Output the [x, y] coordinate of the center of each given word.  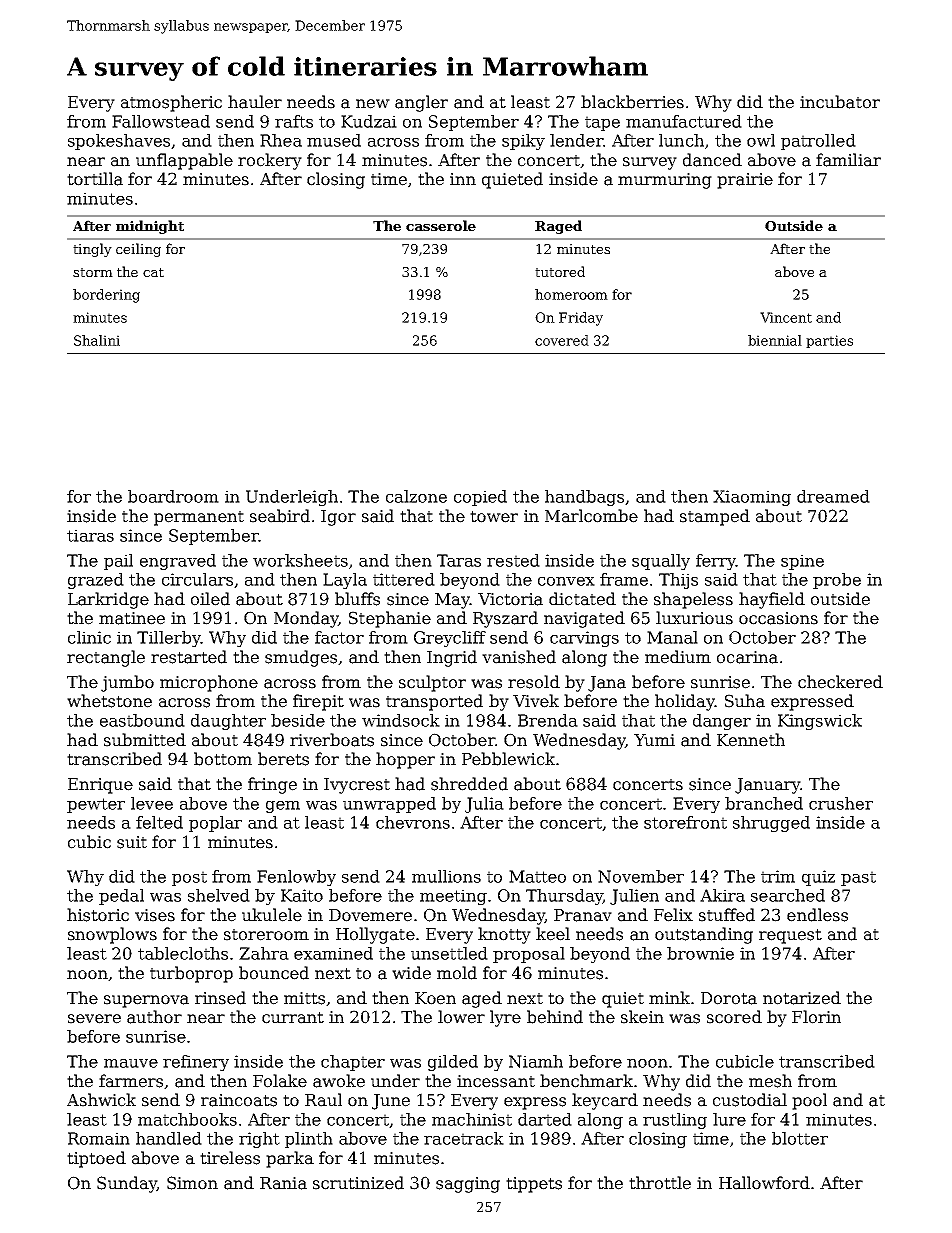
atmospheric [171, 103]
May [452, 601]
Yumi [654, 740]
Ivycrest [357, 786]
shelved [219, 895]
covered [562, 340]
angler [421, 103]
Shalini [97, 340]
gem [283, 807]
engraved [178, 562]
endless [817, 915]
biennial [775, 340]
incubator [840, 102]
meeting [453, 897]
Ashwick [101, 1100]
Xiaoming [752, 498]
